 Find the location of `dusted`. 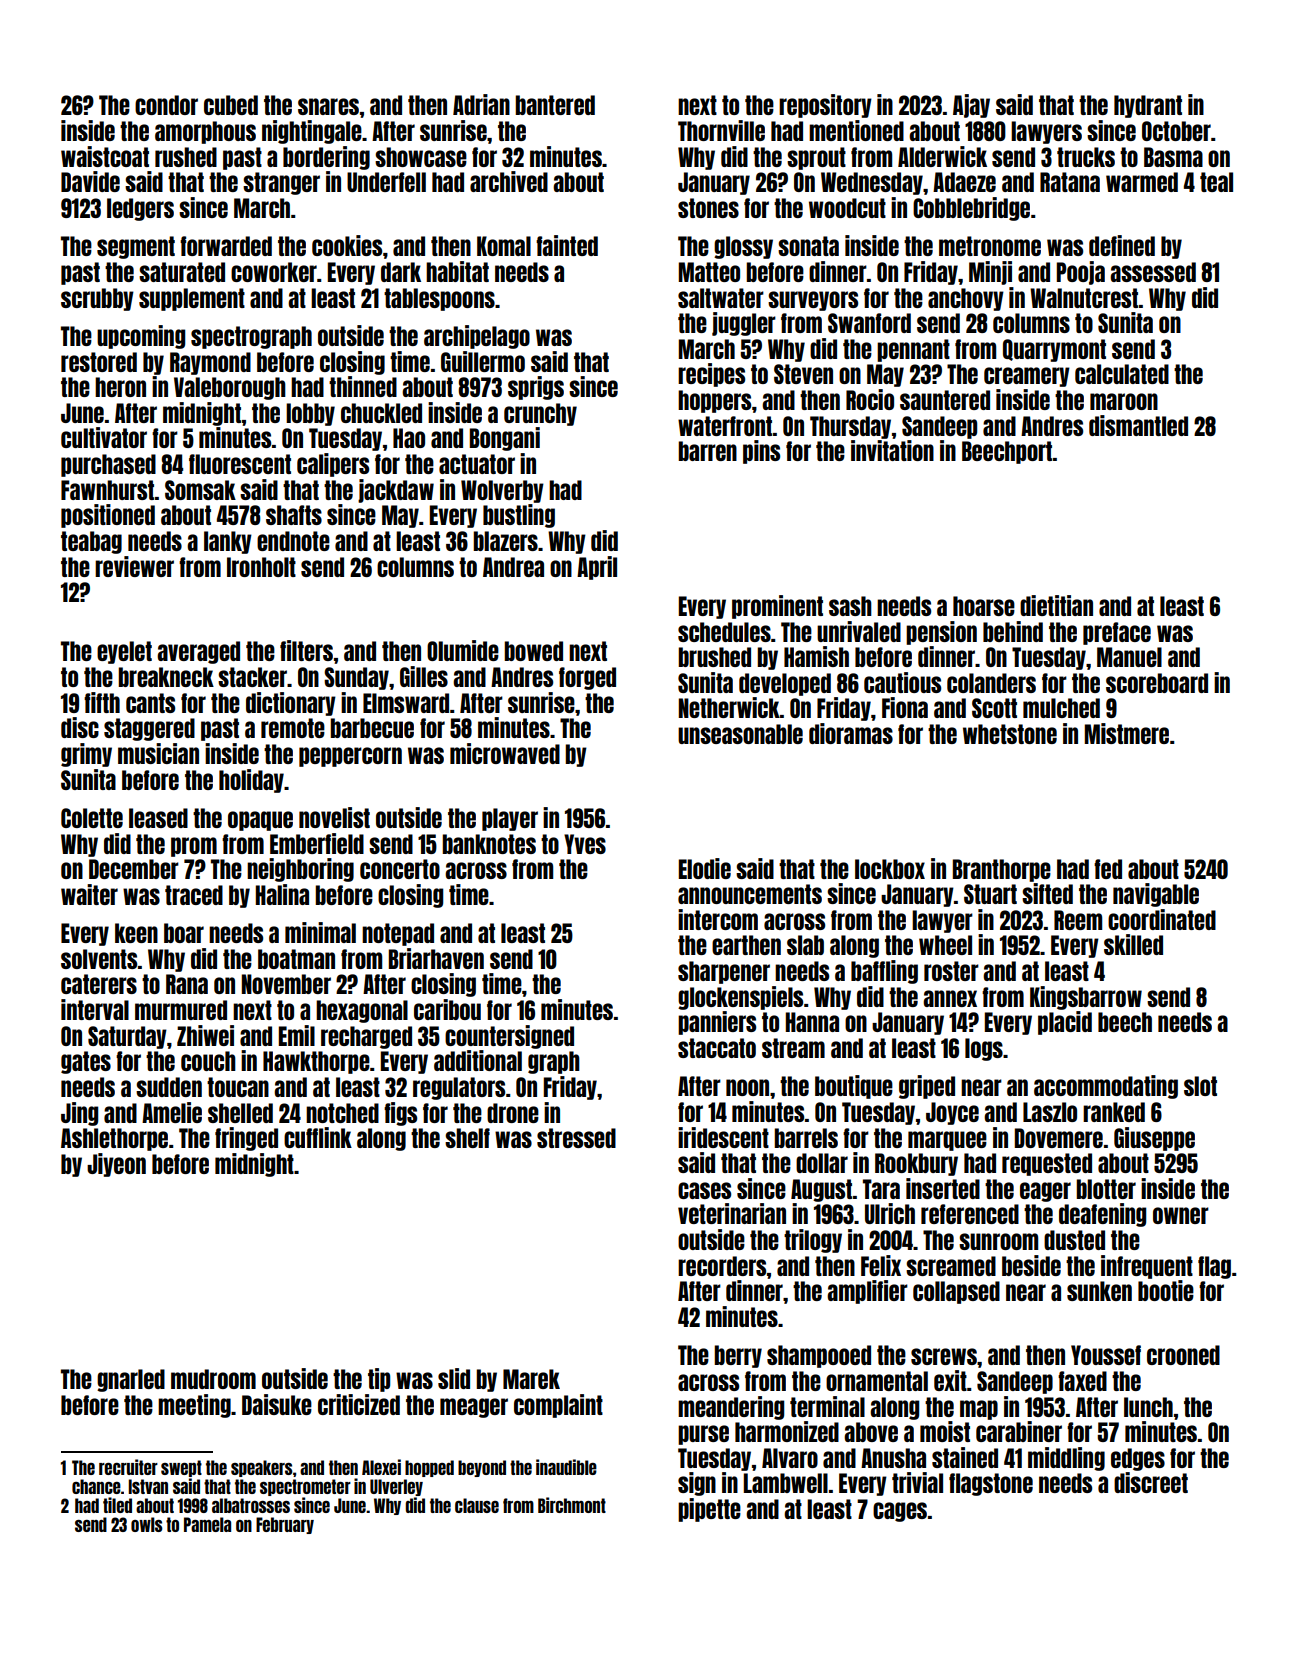

dusted is located at coordinates (1074, 1240).
